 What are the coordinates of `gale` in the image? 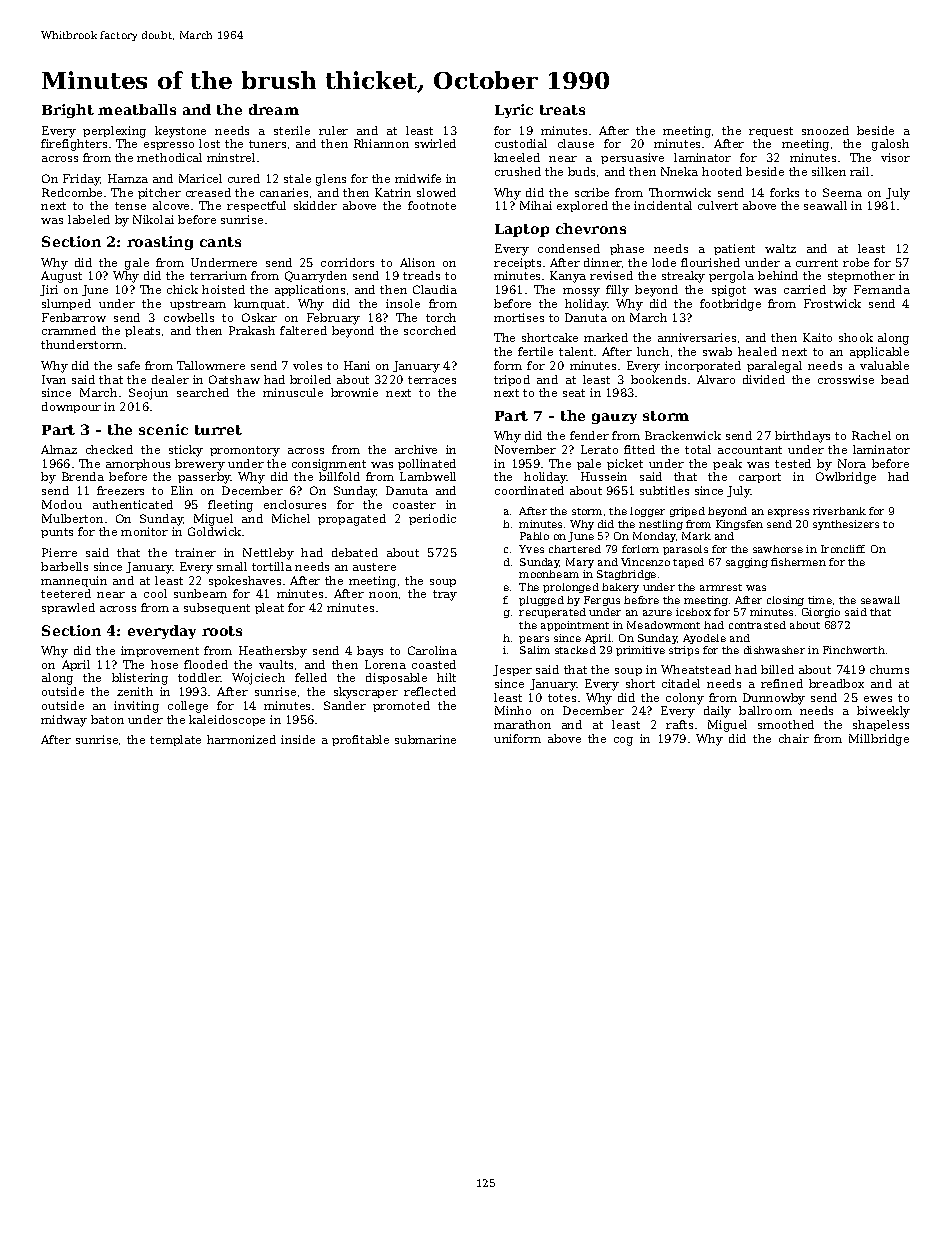 It's located at (137, 264).
